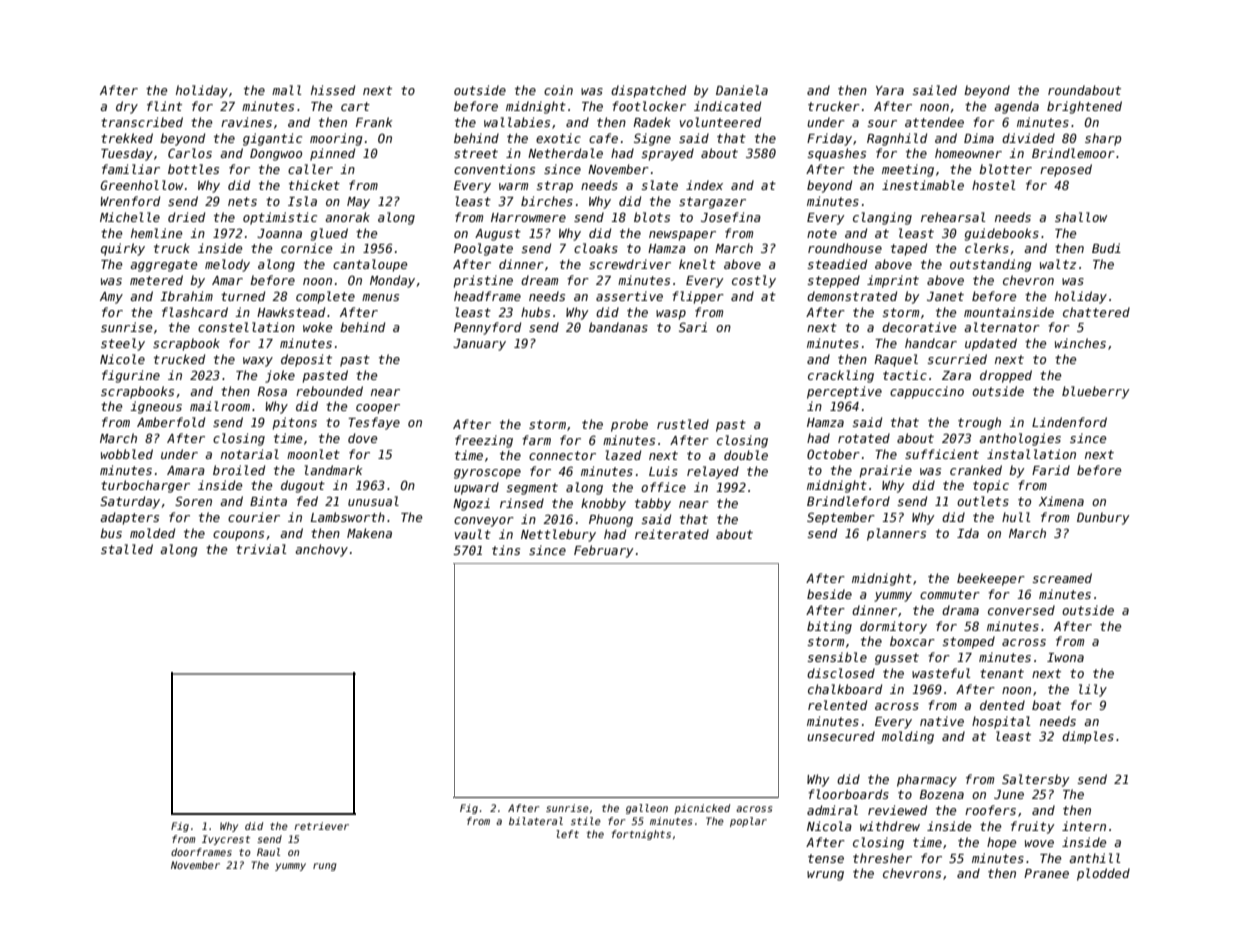  Describe the element at coordinates (746, 455) in the document. I see `double` at that location.
